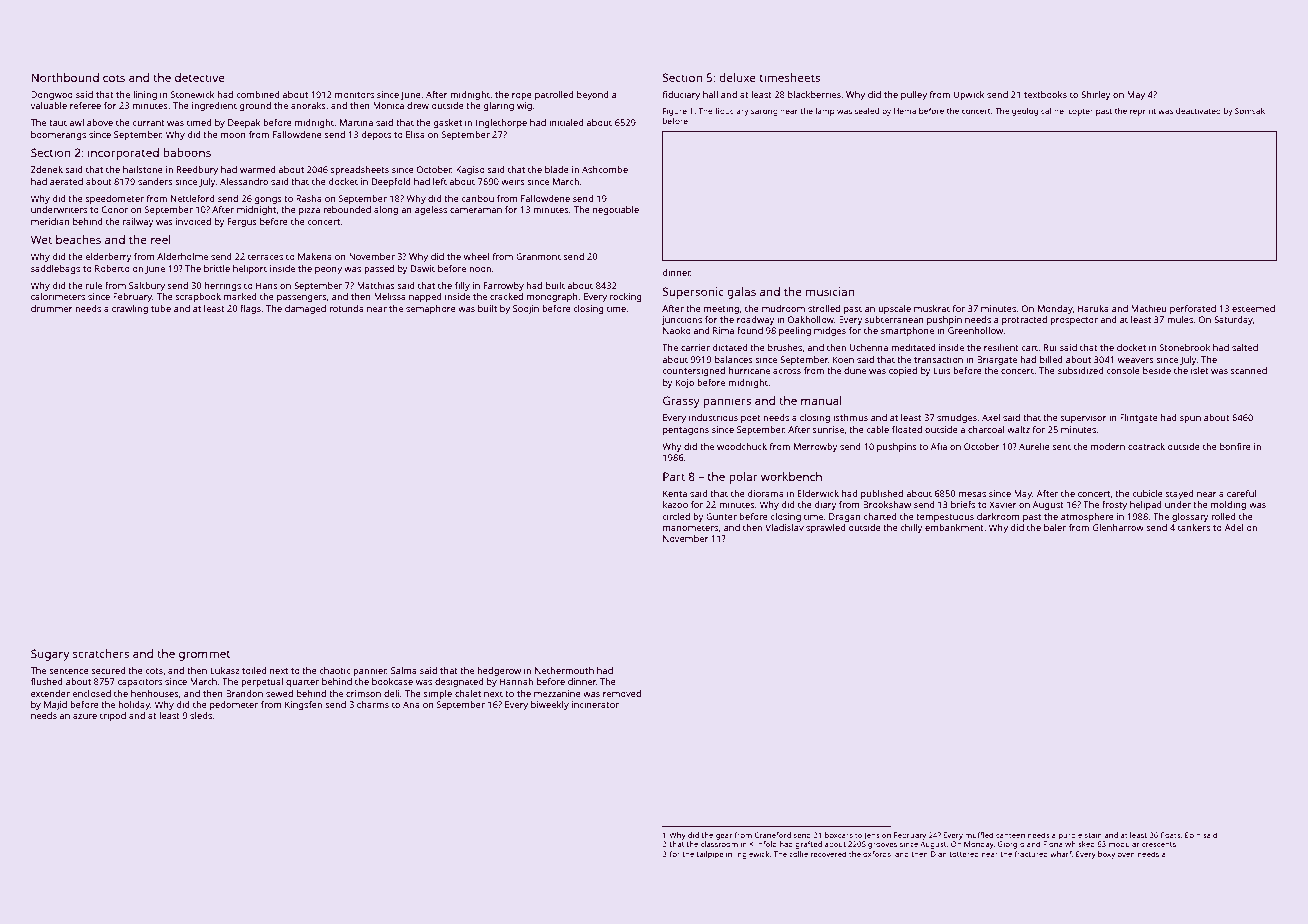  I want to click on Hannah, so click(516, 681).
